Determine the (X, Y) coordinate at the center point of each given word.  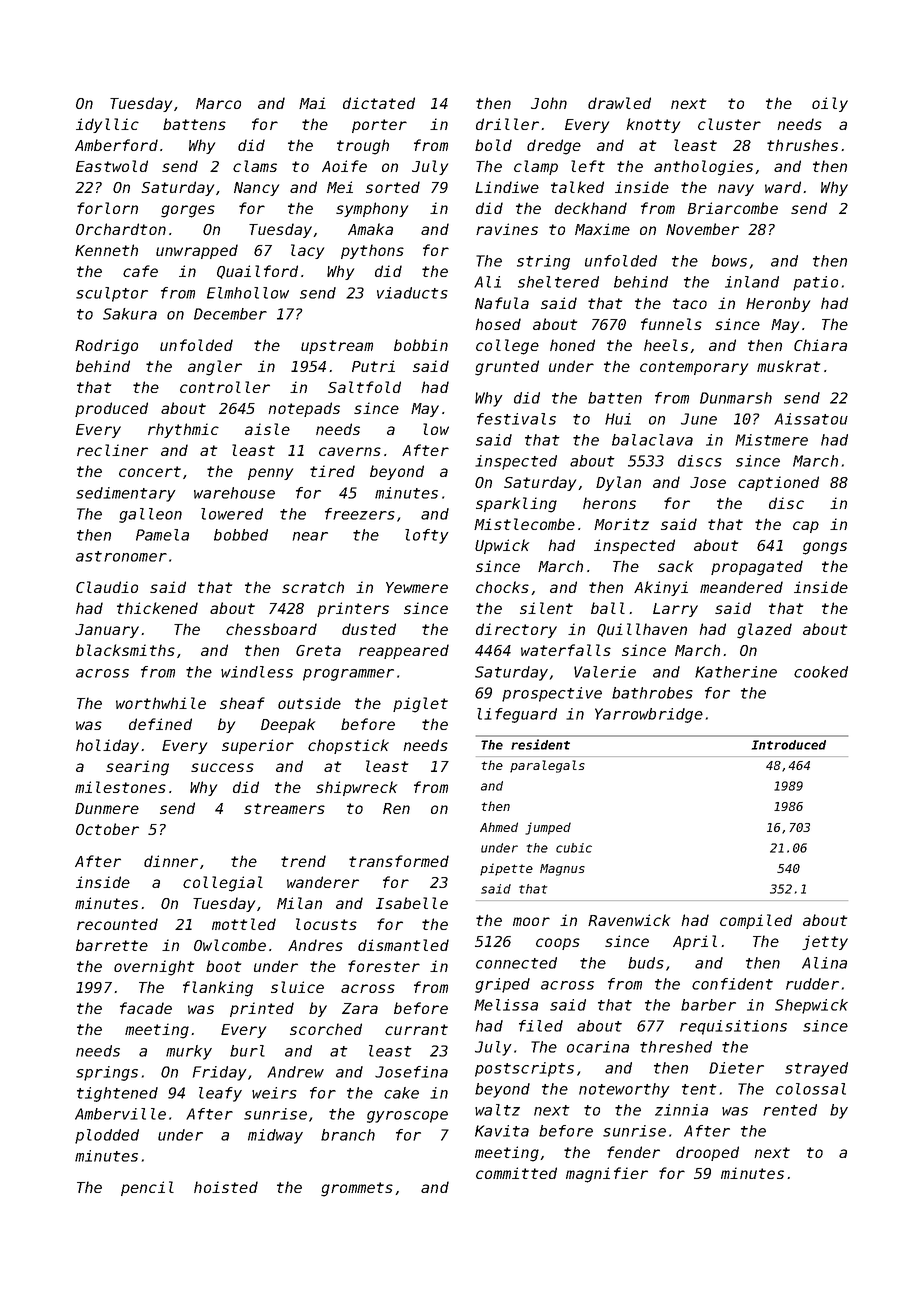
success (222, 767)
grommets (357, 1189)
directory (516, 630)
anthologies (703, 168)
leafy (220, 1094)
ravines (507, 229)
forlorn (107, 208)
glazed (764, 631)
